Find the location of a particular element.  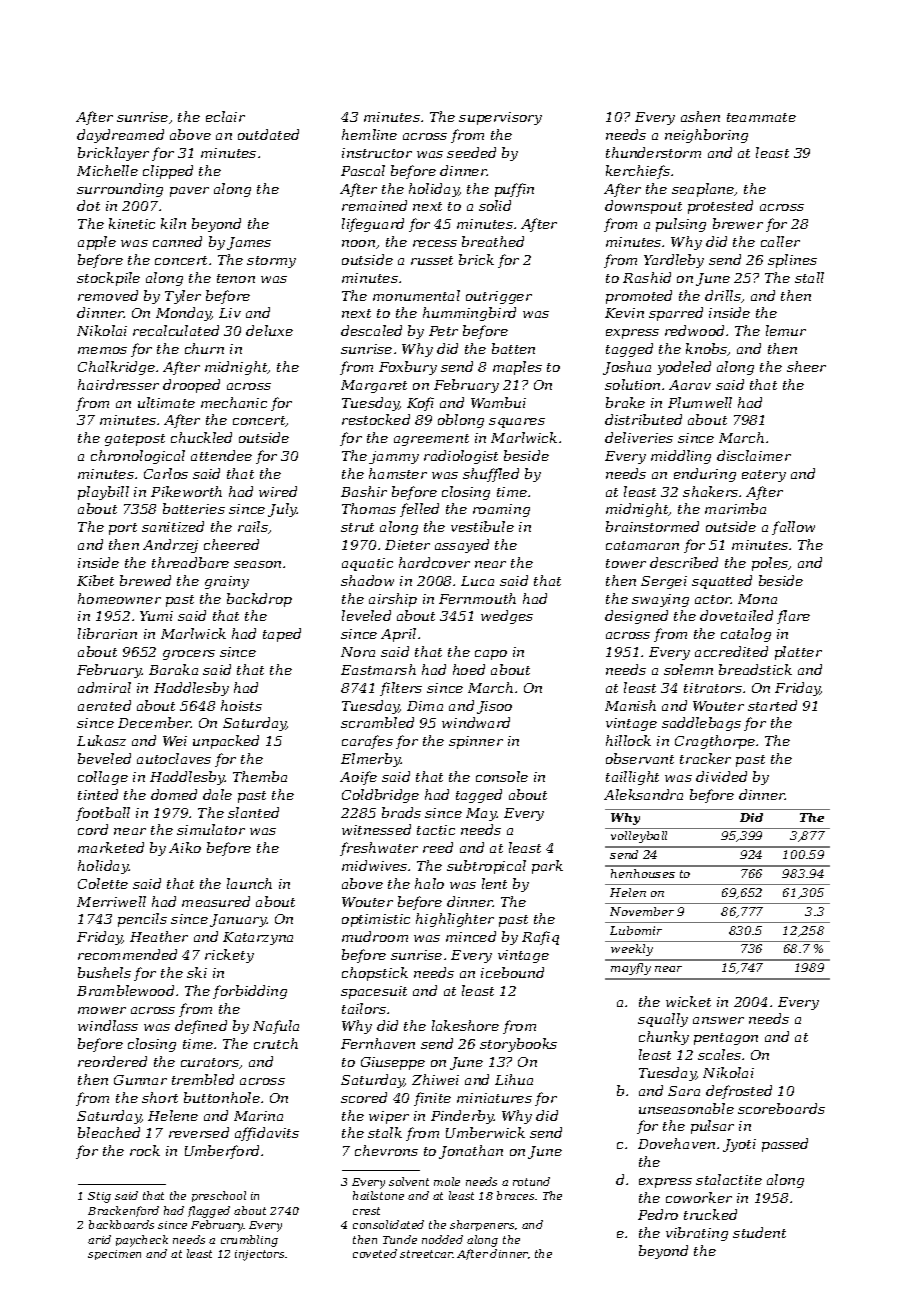

supervisory is located at coordinates (500, 118).
